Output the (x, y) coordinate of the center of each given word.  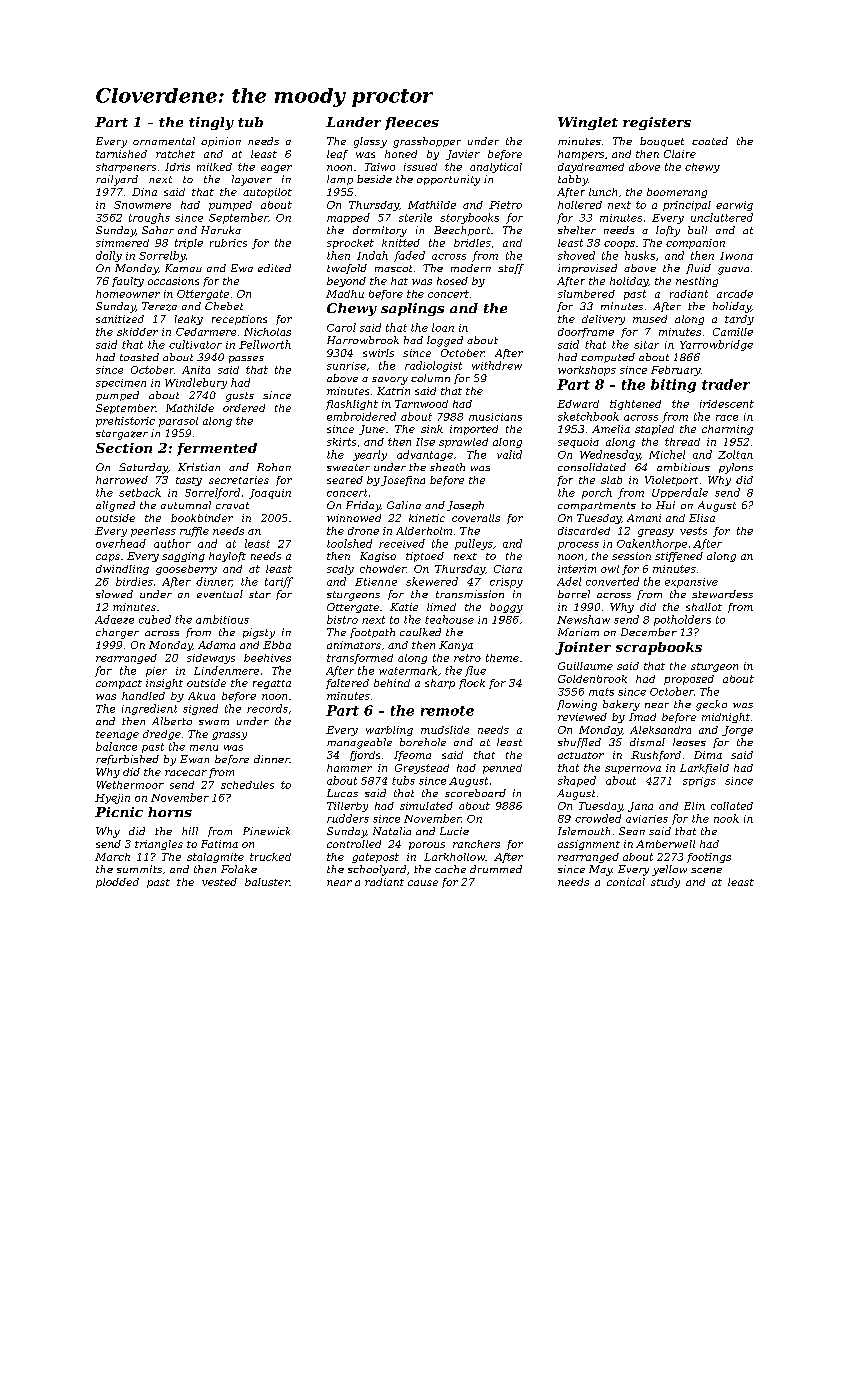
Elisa (702, 518)
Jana (640, 807)
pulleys (474, 544)
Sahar (158, 230)
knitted (401, 243)
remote (447, 711)
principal (687, 206)
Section (124, 448)
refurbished (127, 760)
